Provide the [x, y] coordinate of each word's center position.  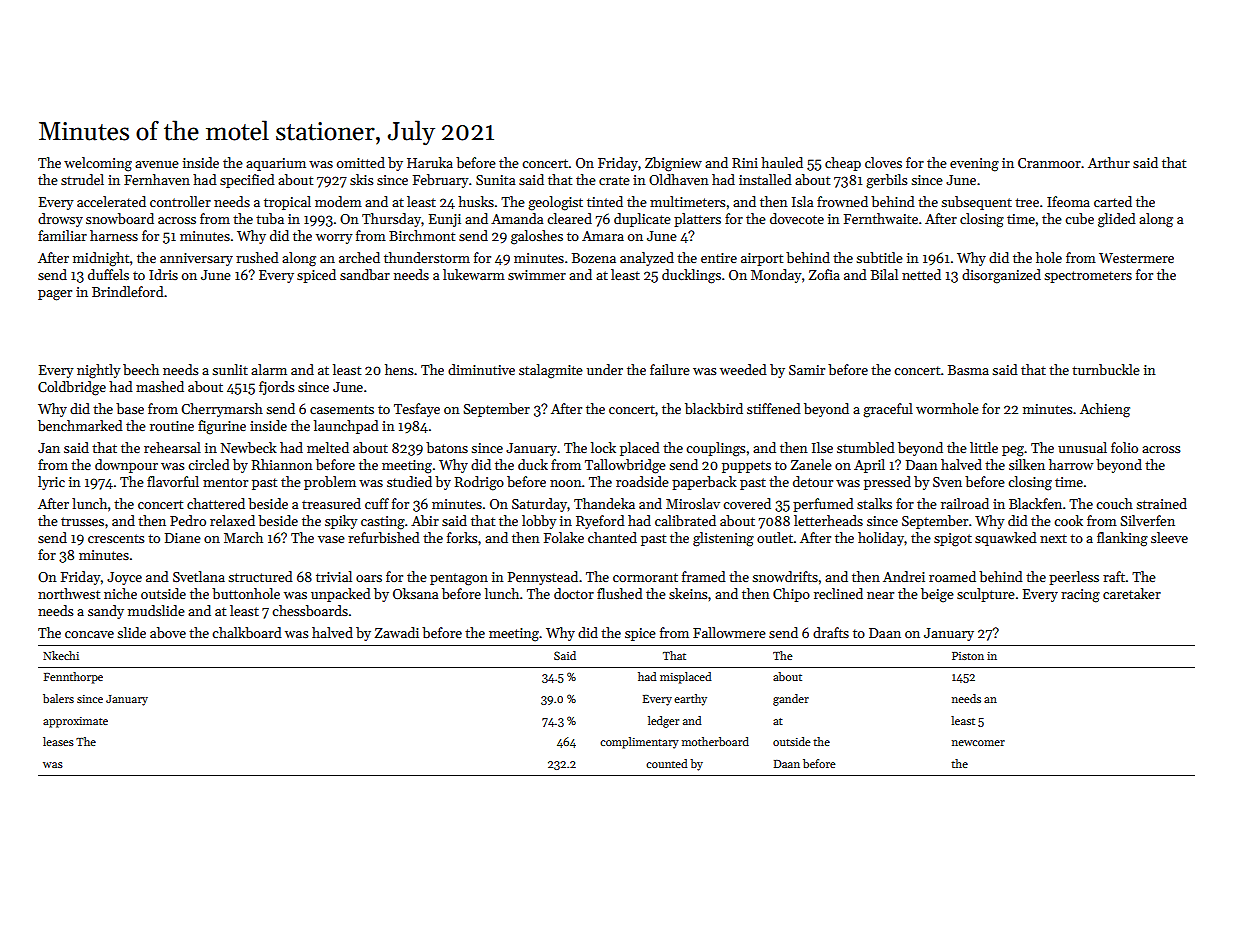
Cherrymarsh [222, 410]
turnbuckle [1106, 369]
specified [247, 181]
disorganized [1001, 276]
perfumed [823, 505]
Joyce [124, 578]
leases [58, 741]
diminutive [481, 369]
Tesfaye [417, 410]
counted [666, 763]
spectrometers [1088, 277]
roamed [952, 576]
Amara [603, 236]
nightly [99, 371]
